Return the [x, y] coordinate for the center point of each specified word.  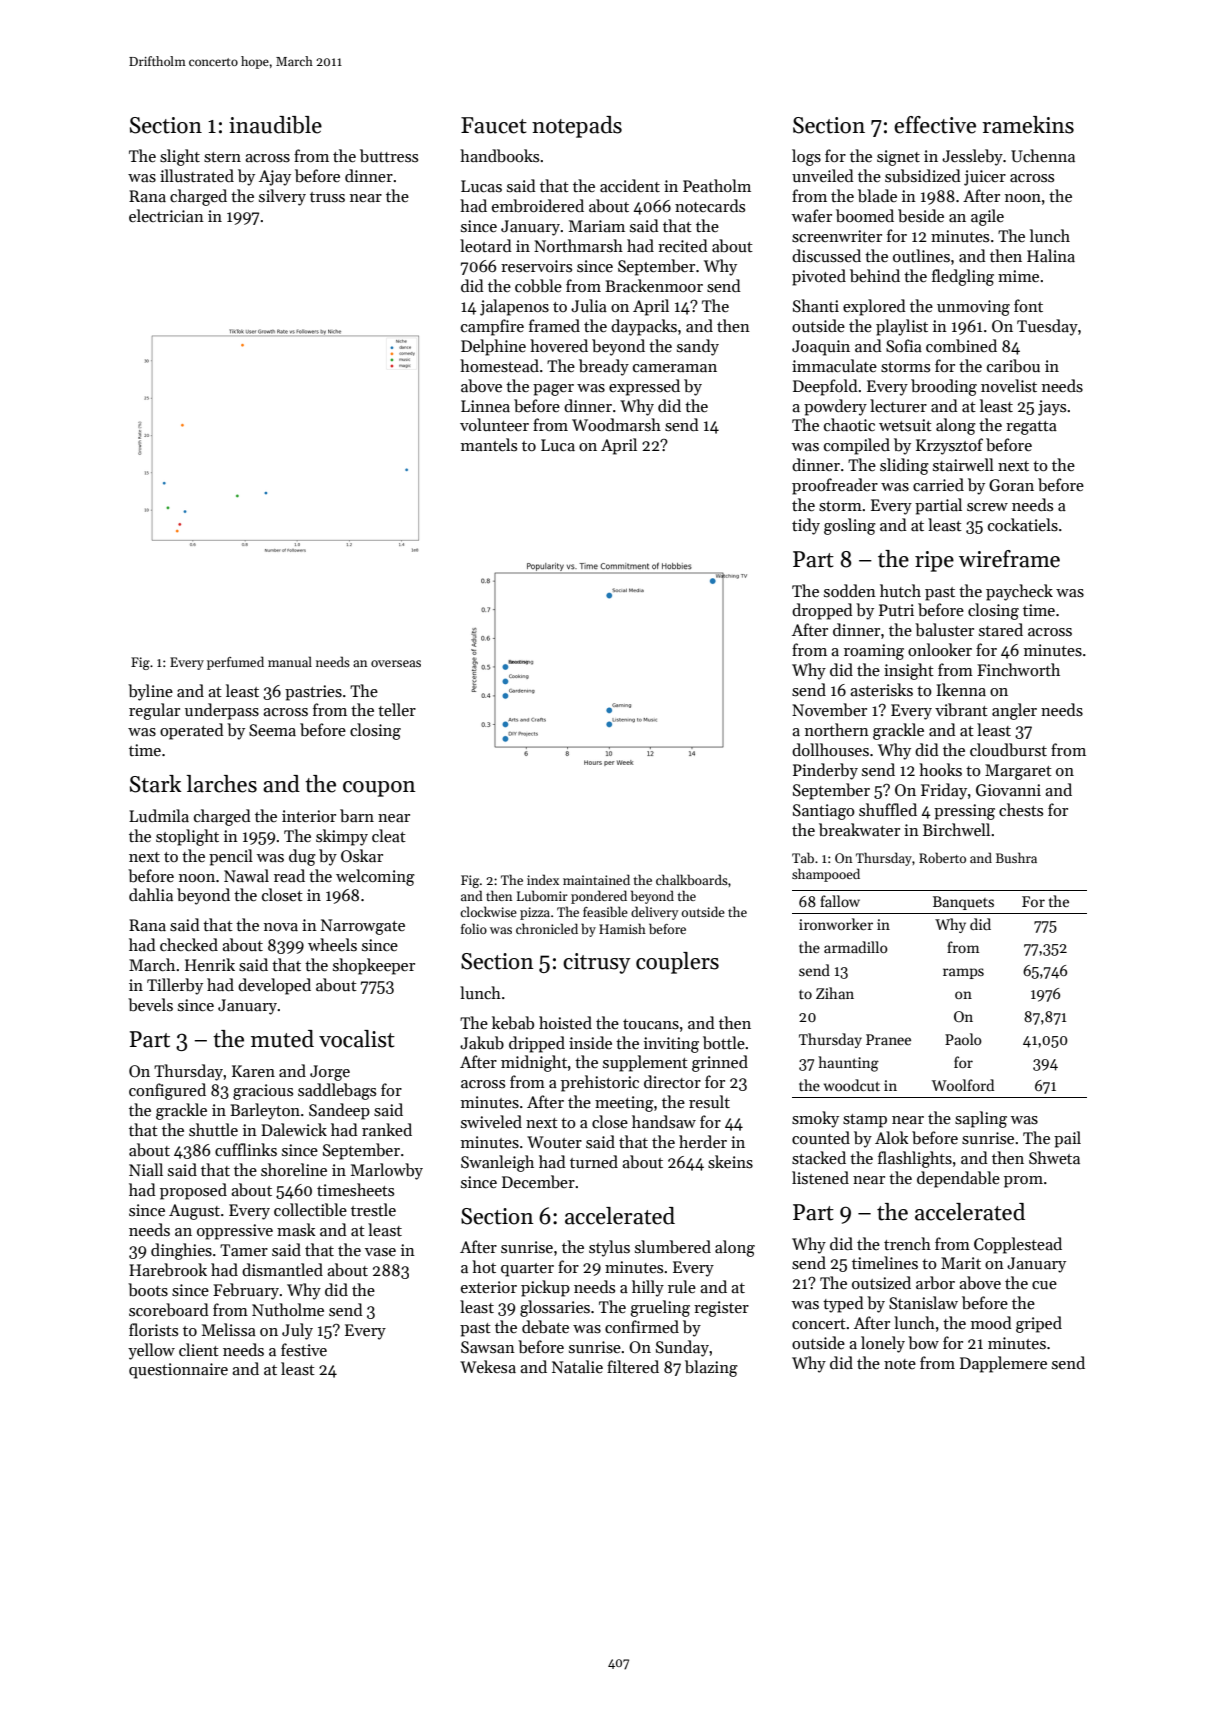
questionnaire [178, 1371]
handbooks [499, 155]
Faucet [494, 125]
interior [309, 816]
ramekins [1028, 125]
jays [1052, 408]
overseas [396, 663]
